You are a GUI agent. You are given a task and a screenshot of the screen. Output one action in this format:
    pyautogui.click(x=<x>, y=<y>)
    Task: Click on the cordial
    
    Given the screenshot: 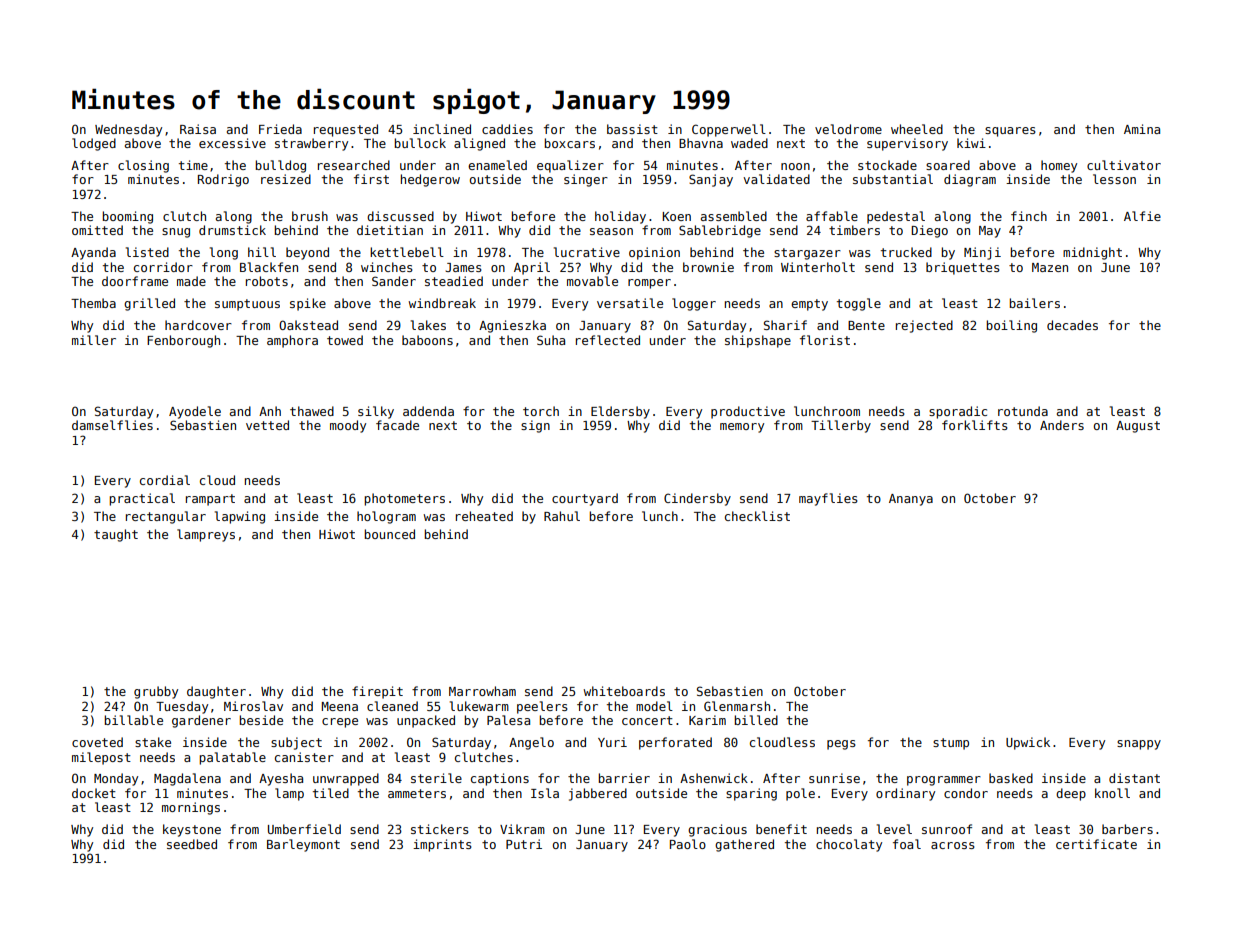 What is the action you would take?
    pyautogui.click(x=165, y=480)
